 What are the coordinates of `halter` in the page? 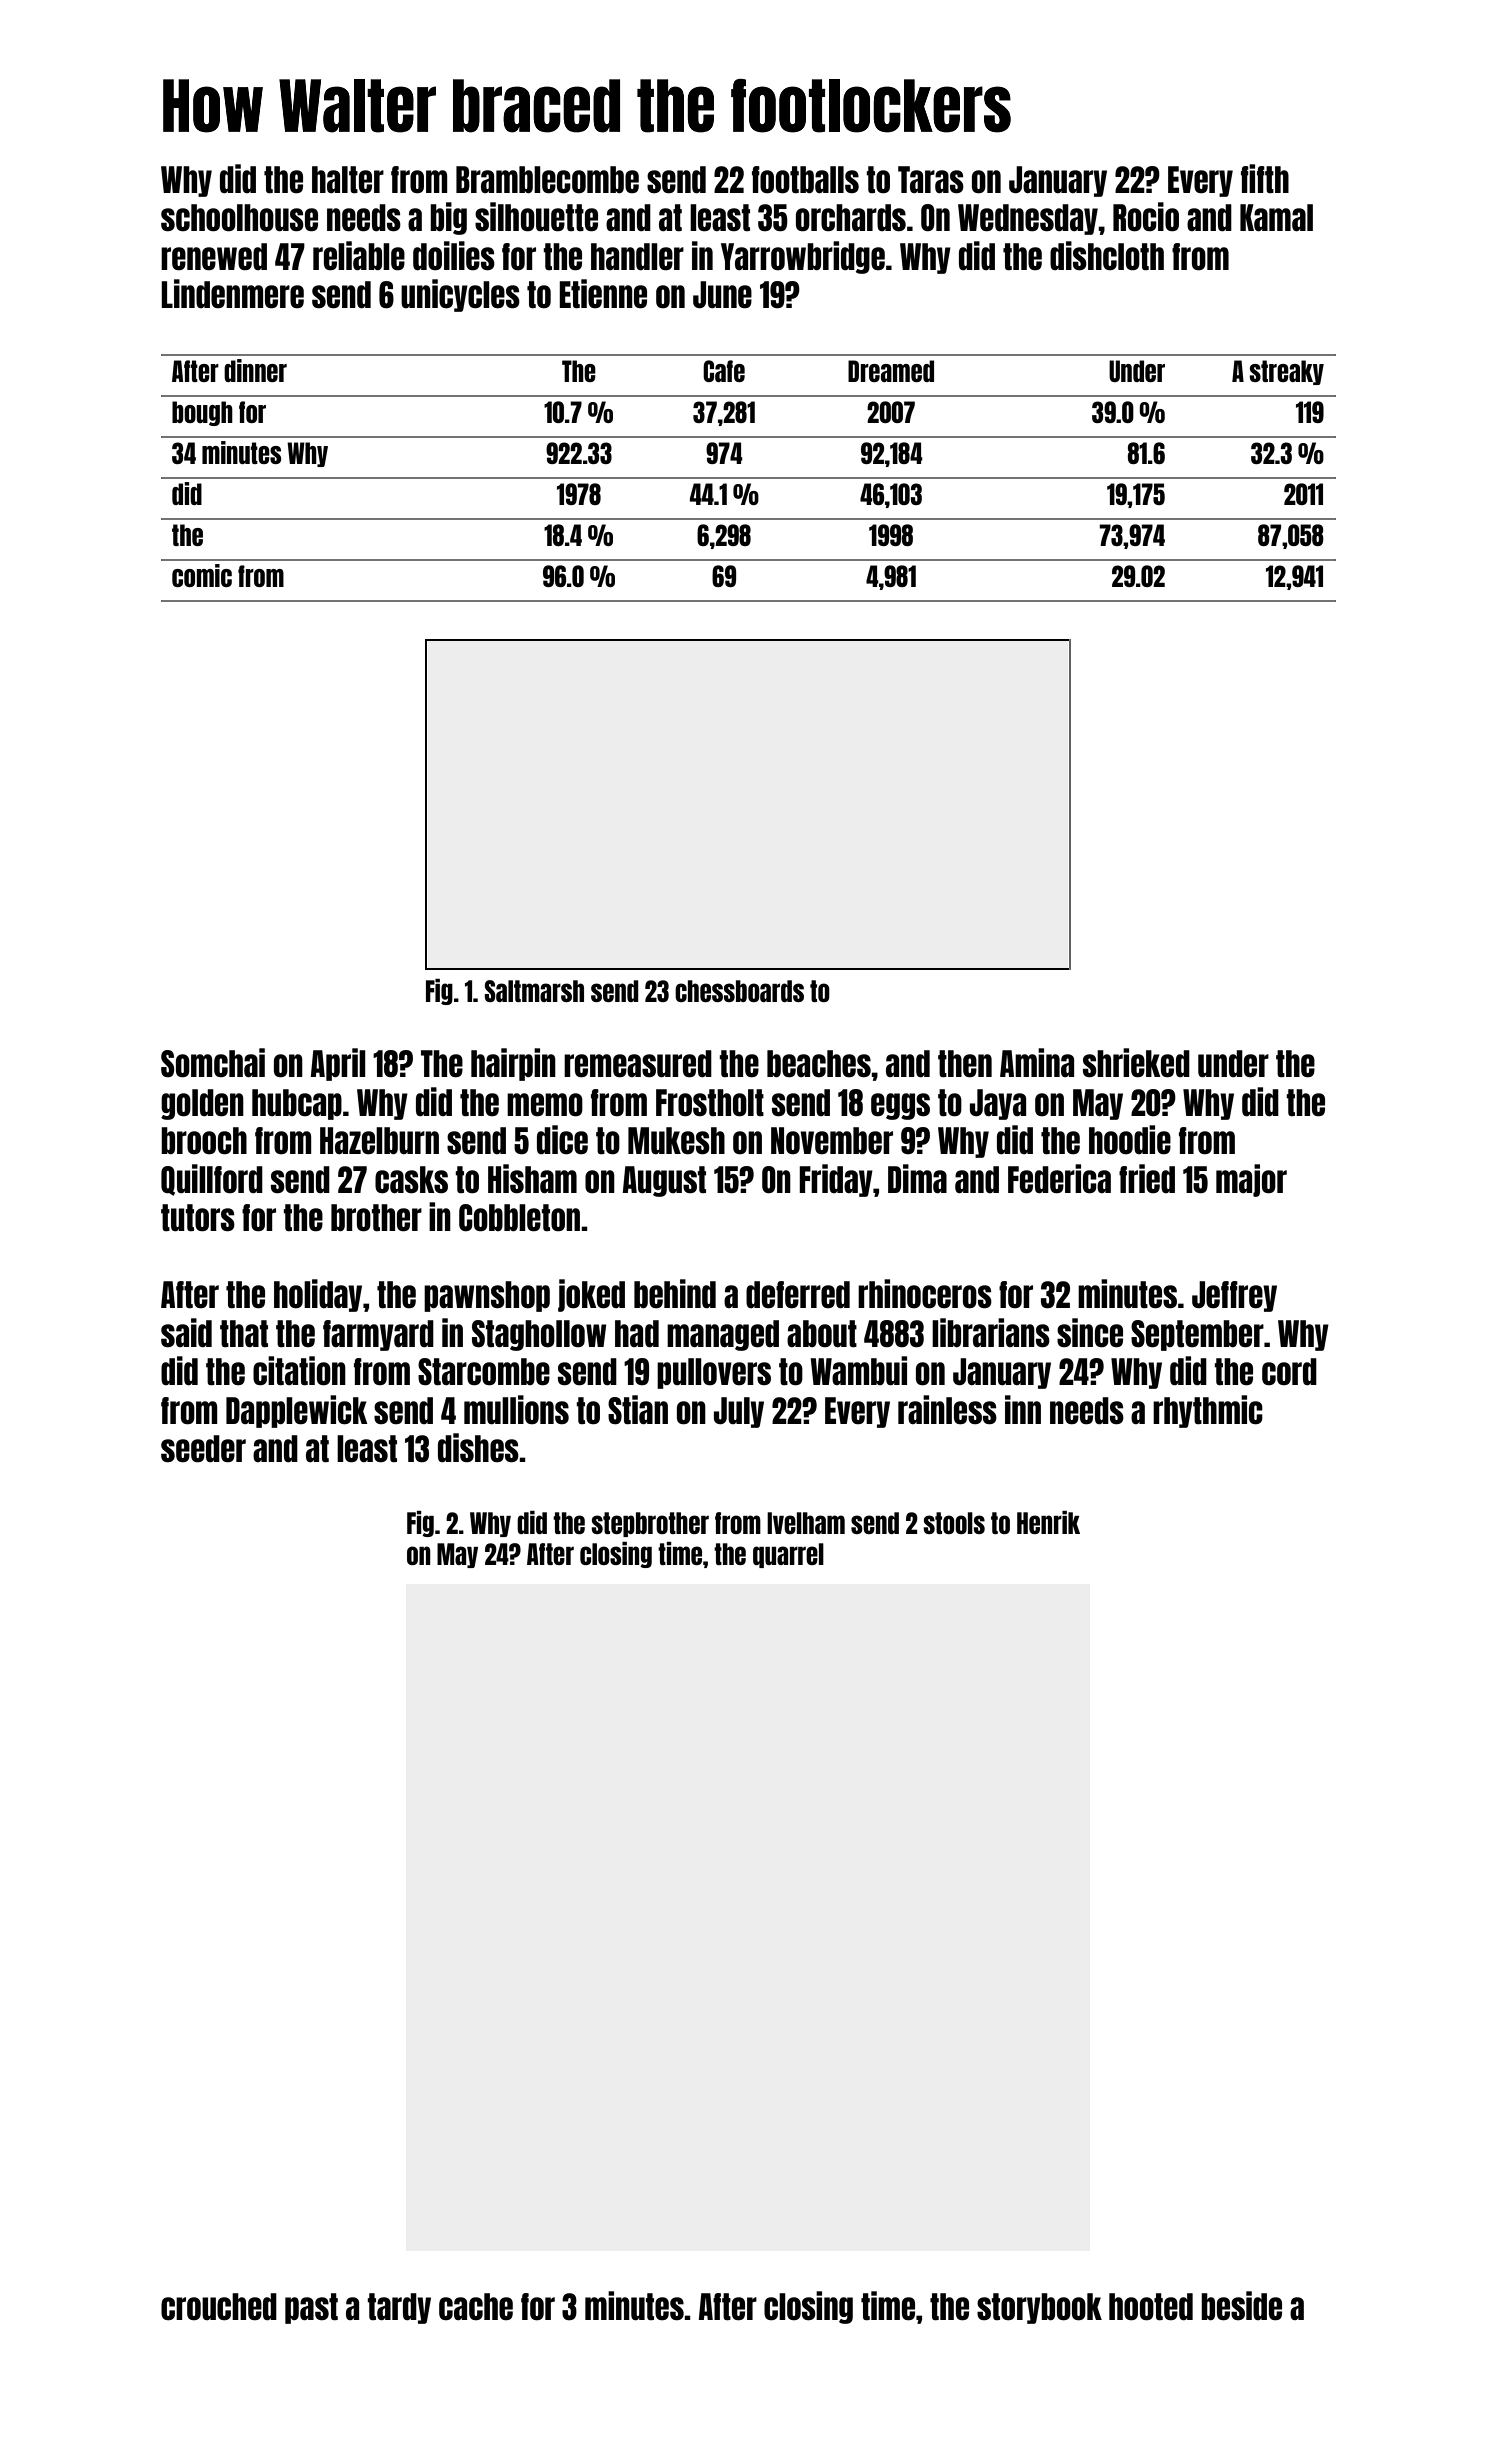 It's located at (348, 179).
